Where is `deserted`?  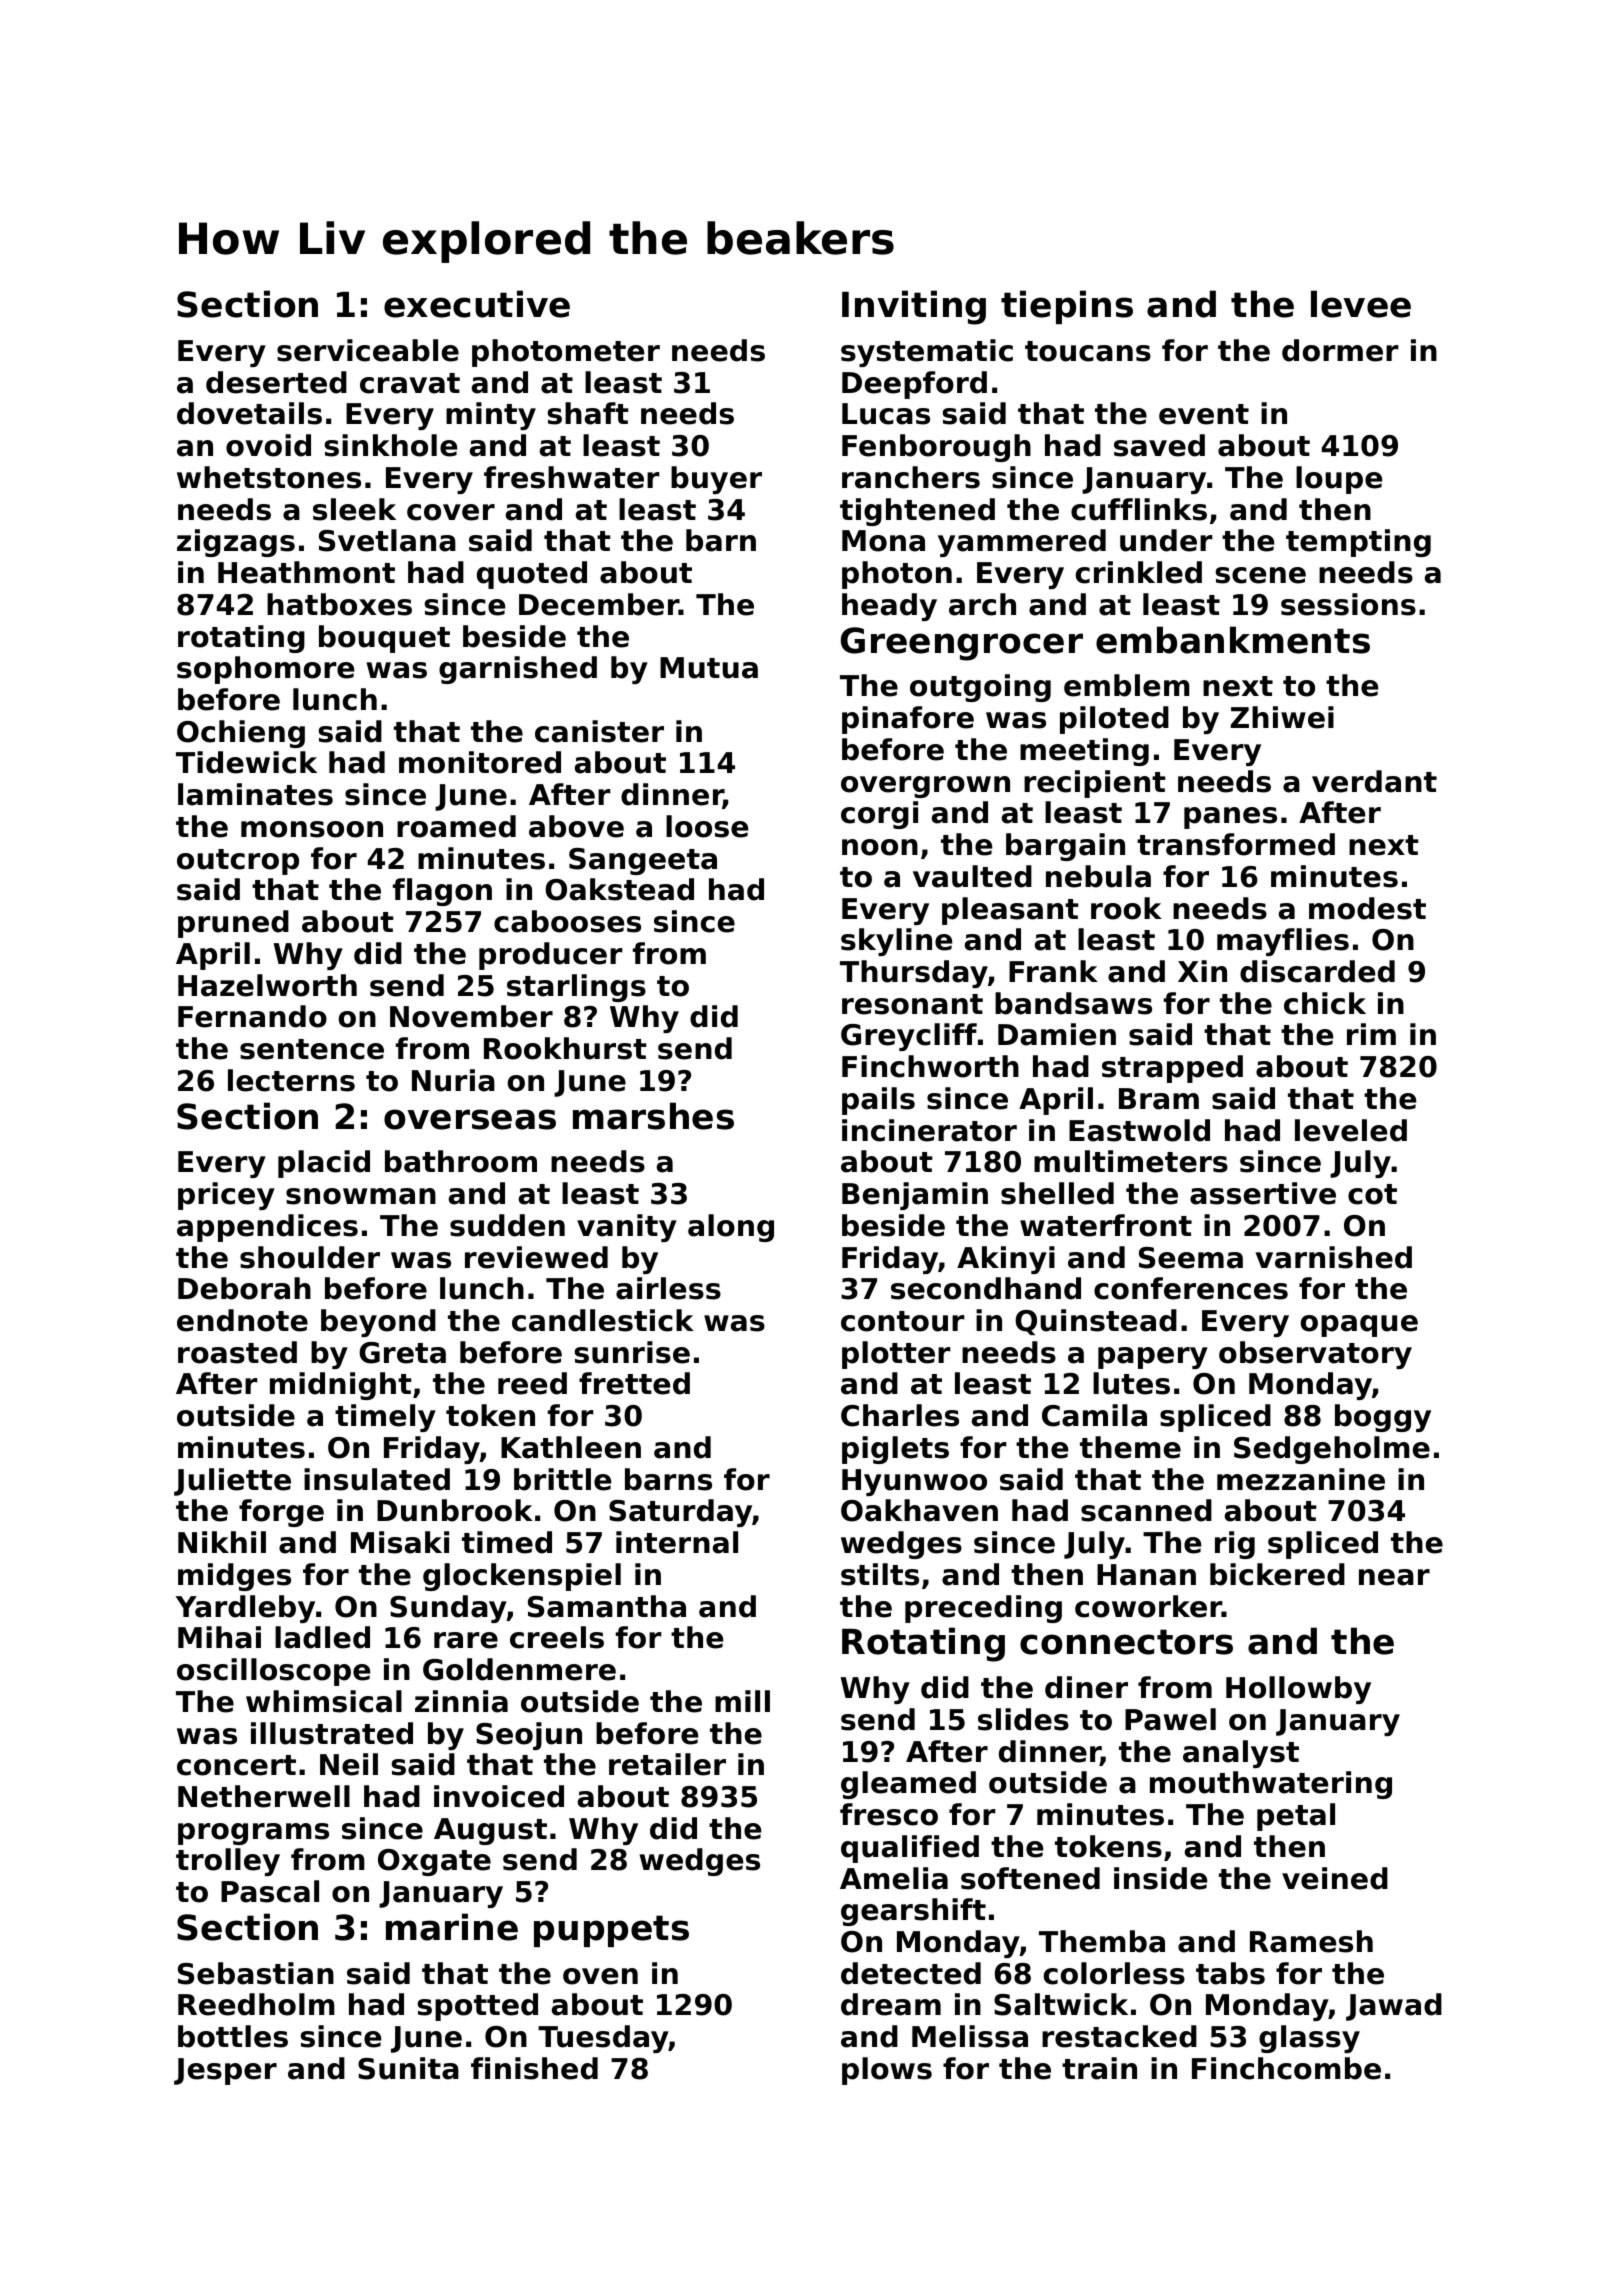
deserted is located at coordinates (276, 382).
